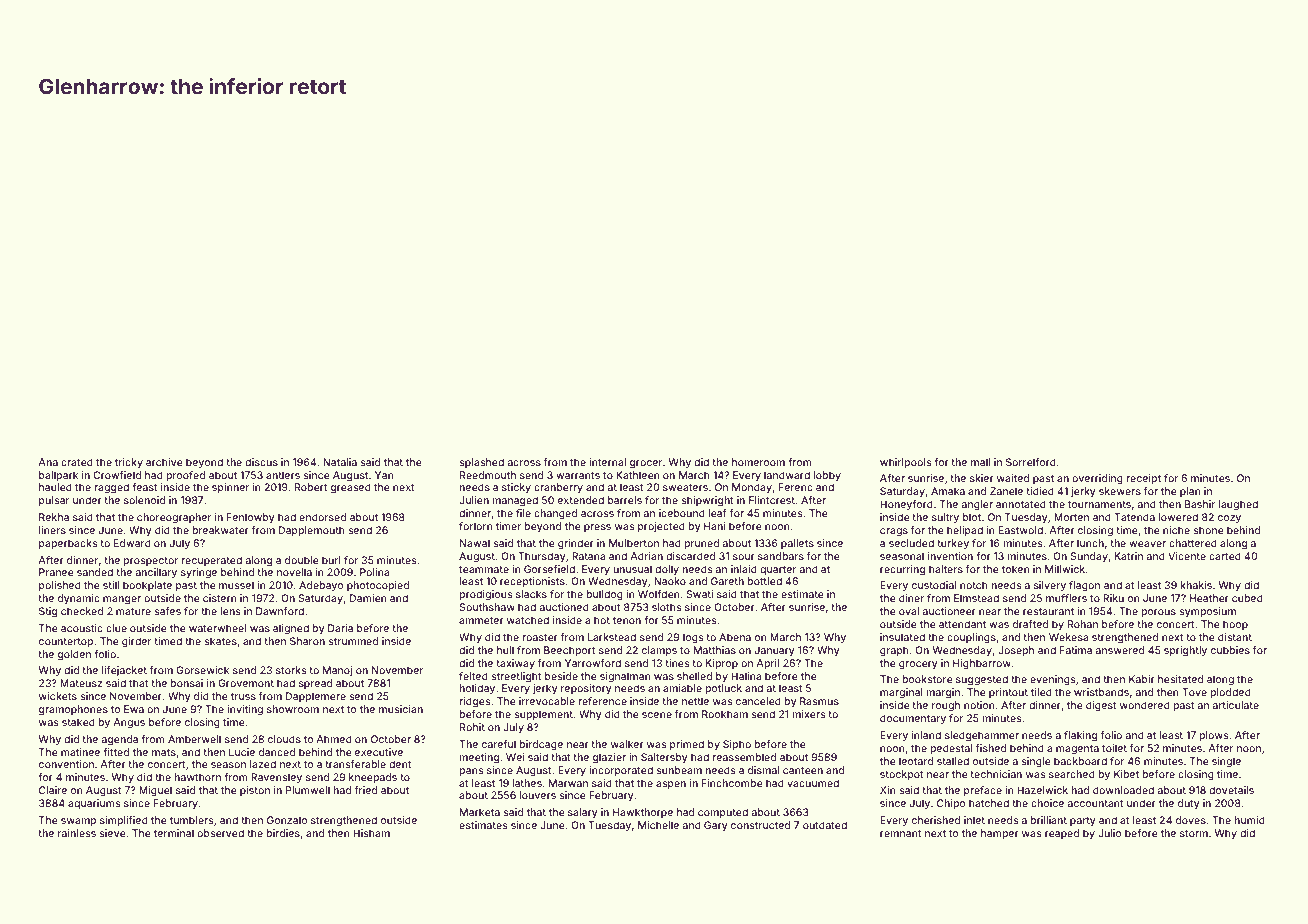  What do you see at coordinates (1080, 736) in the page?
I see `flaking` at bounding box center [1080, 736].
